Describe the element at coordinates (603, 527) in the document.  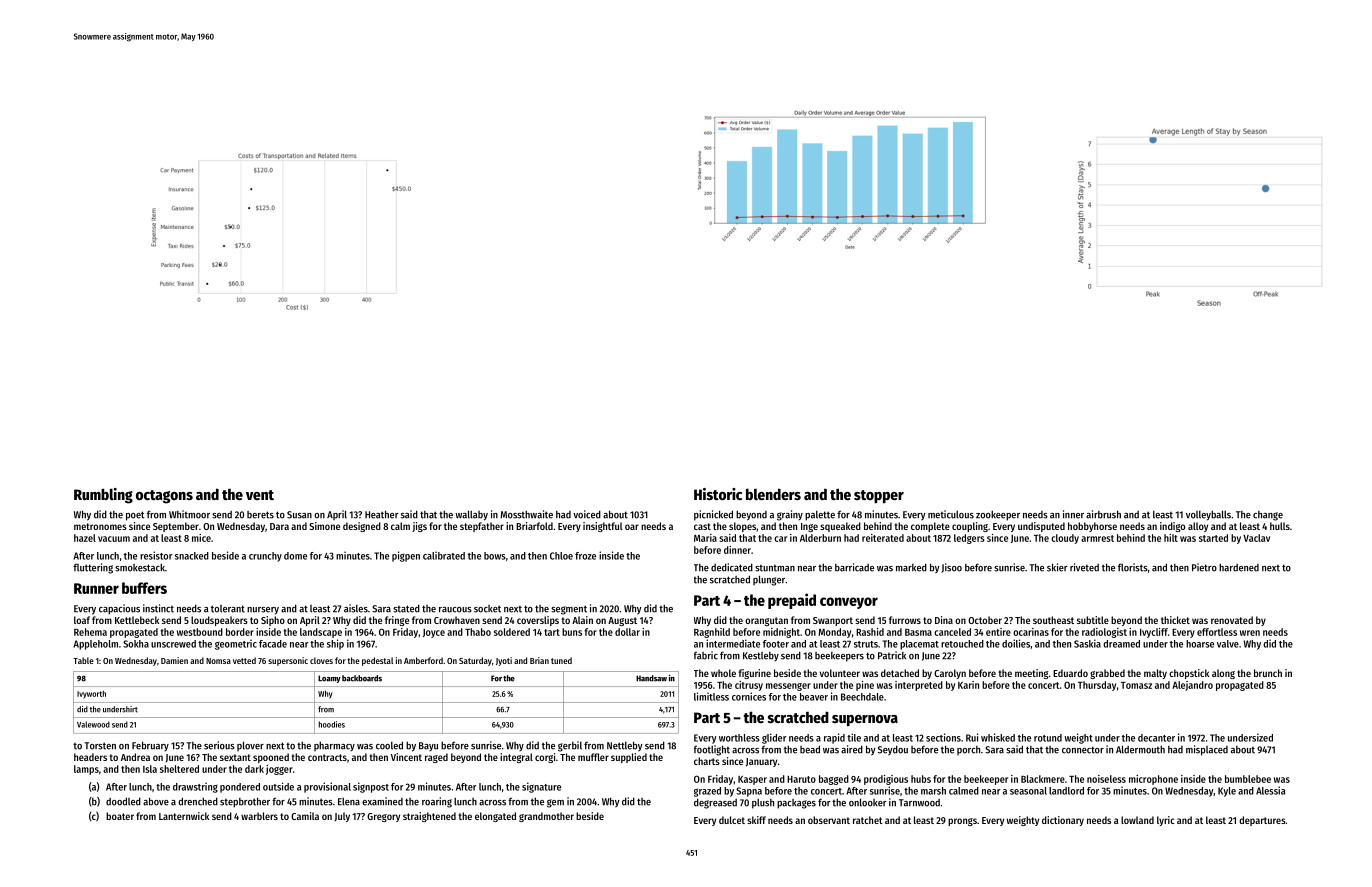
I see `insightful` at that location.
